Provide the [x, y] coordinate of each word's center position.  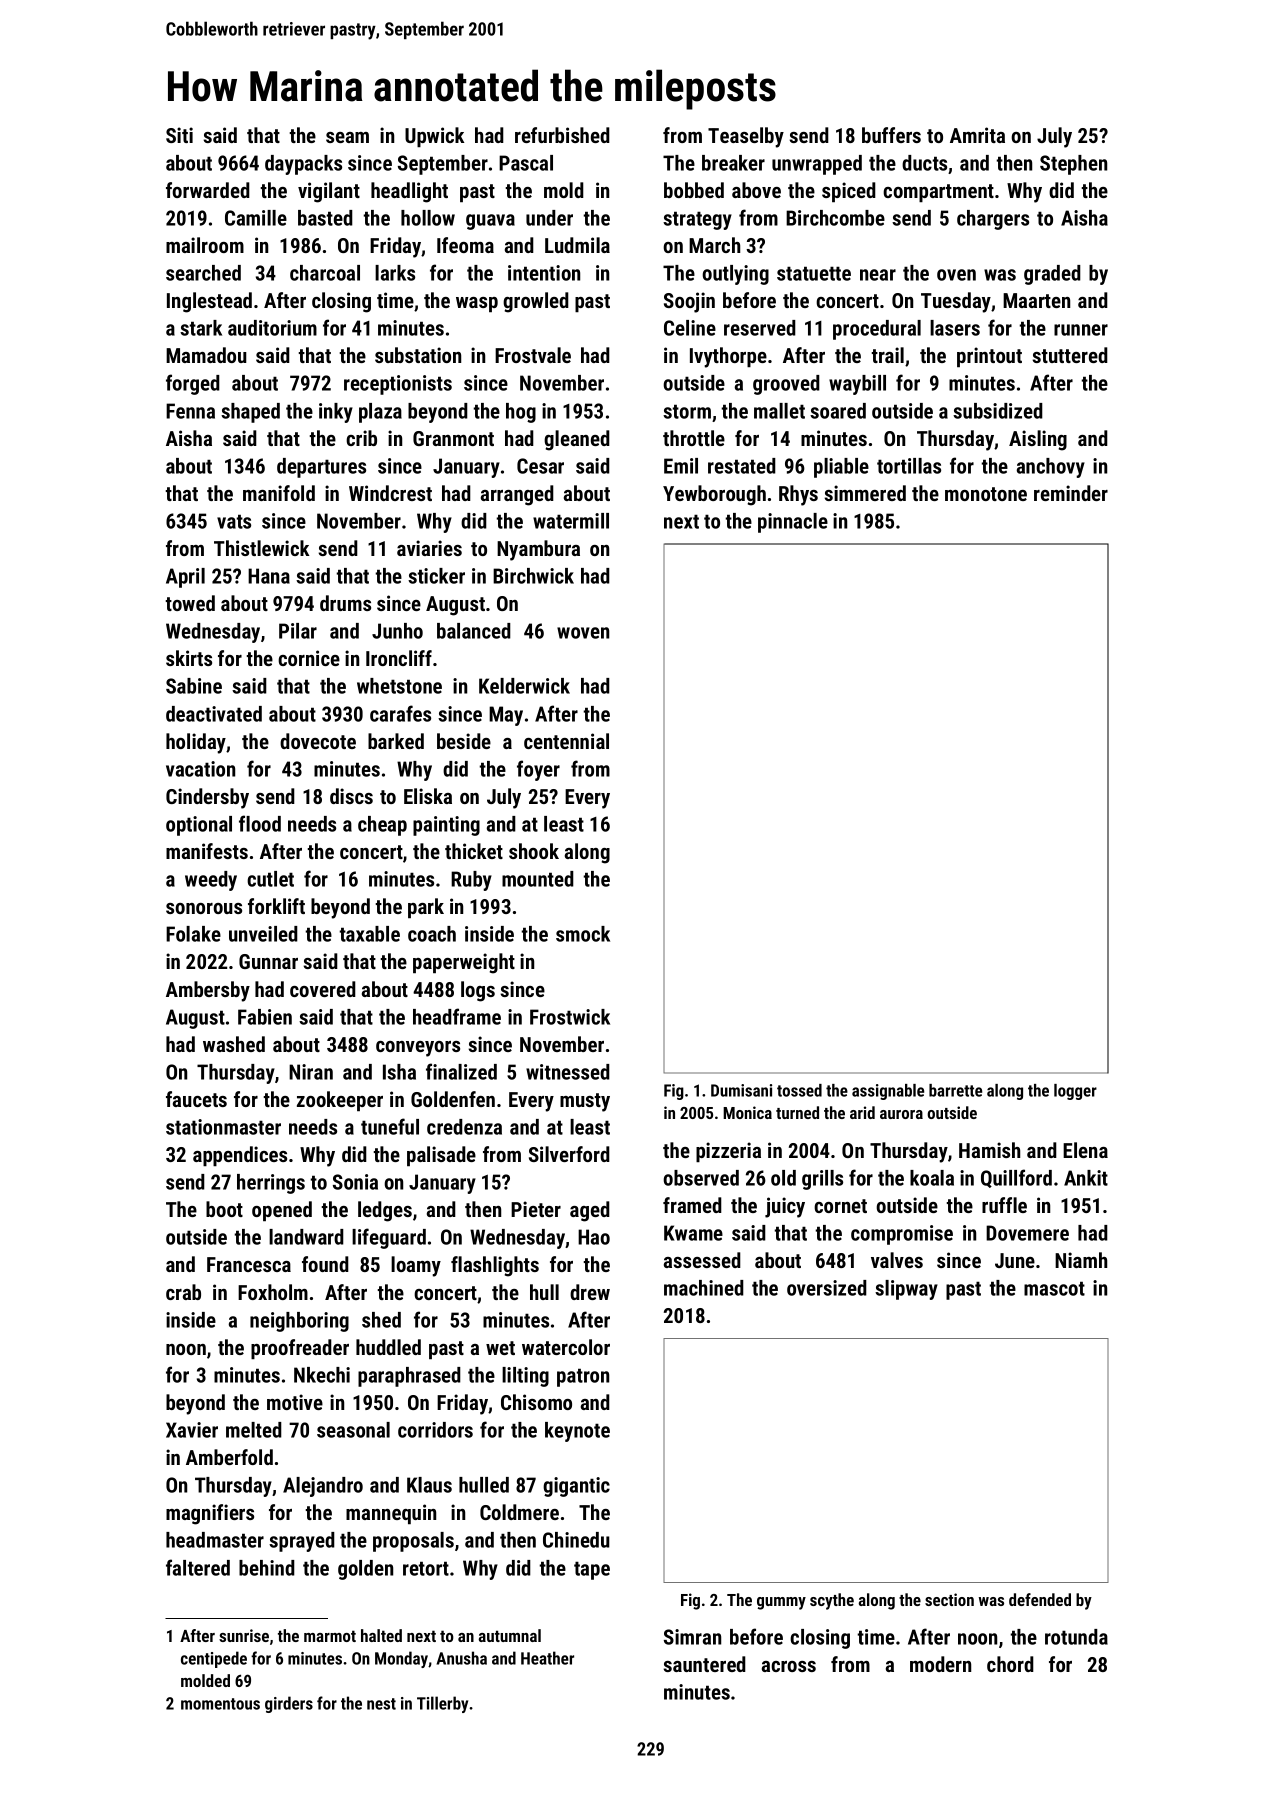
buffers [891, 135]
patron [583, 1377]
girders [289, 1704]
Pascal [526, 163]
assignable [888, 1092]
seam [347, 137]
